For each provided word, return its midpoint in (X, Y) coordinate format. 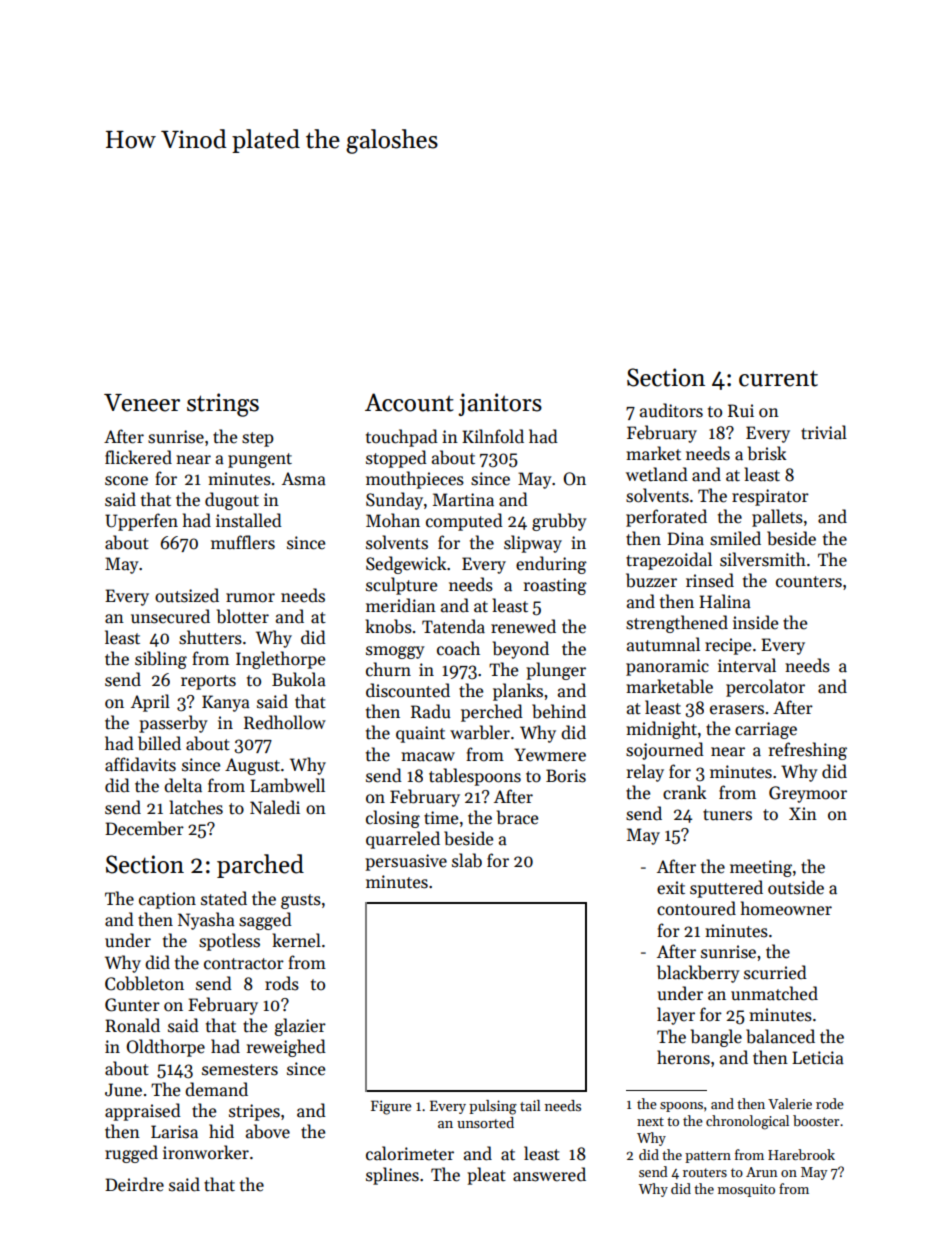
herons (683, 1057)
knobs (388, 626)
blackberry (698, 974)
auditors (671, 410)
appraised (143, 1112)
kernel (296, 940)
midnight (661, 730)
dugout (232, 501)
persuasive (406, 862)
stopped (396, 459)
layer (676, 1016)
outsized (187, 595)
